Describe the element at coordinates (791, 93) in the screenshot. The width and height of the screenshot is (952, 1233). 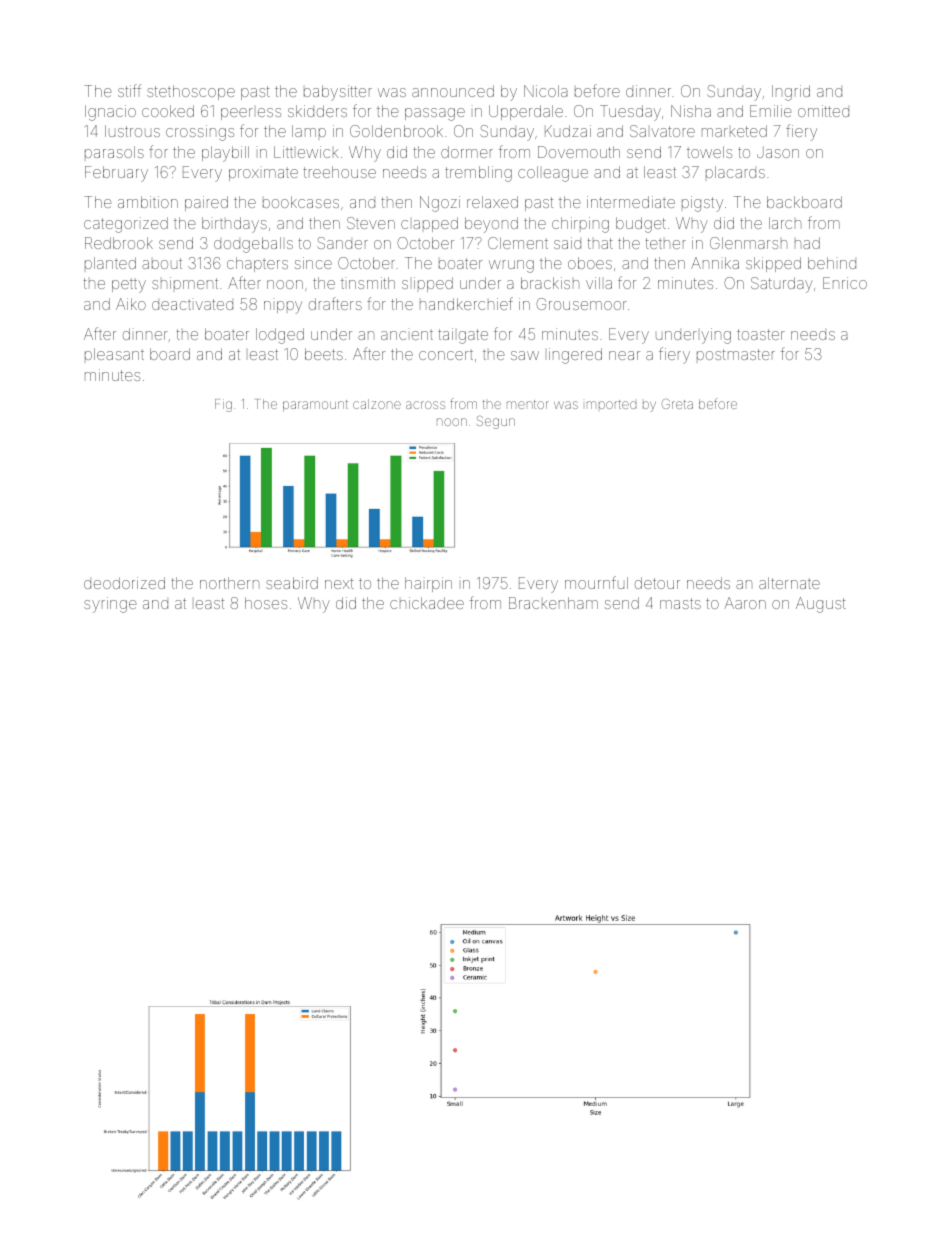
I see `Ingrid` at that location.
